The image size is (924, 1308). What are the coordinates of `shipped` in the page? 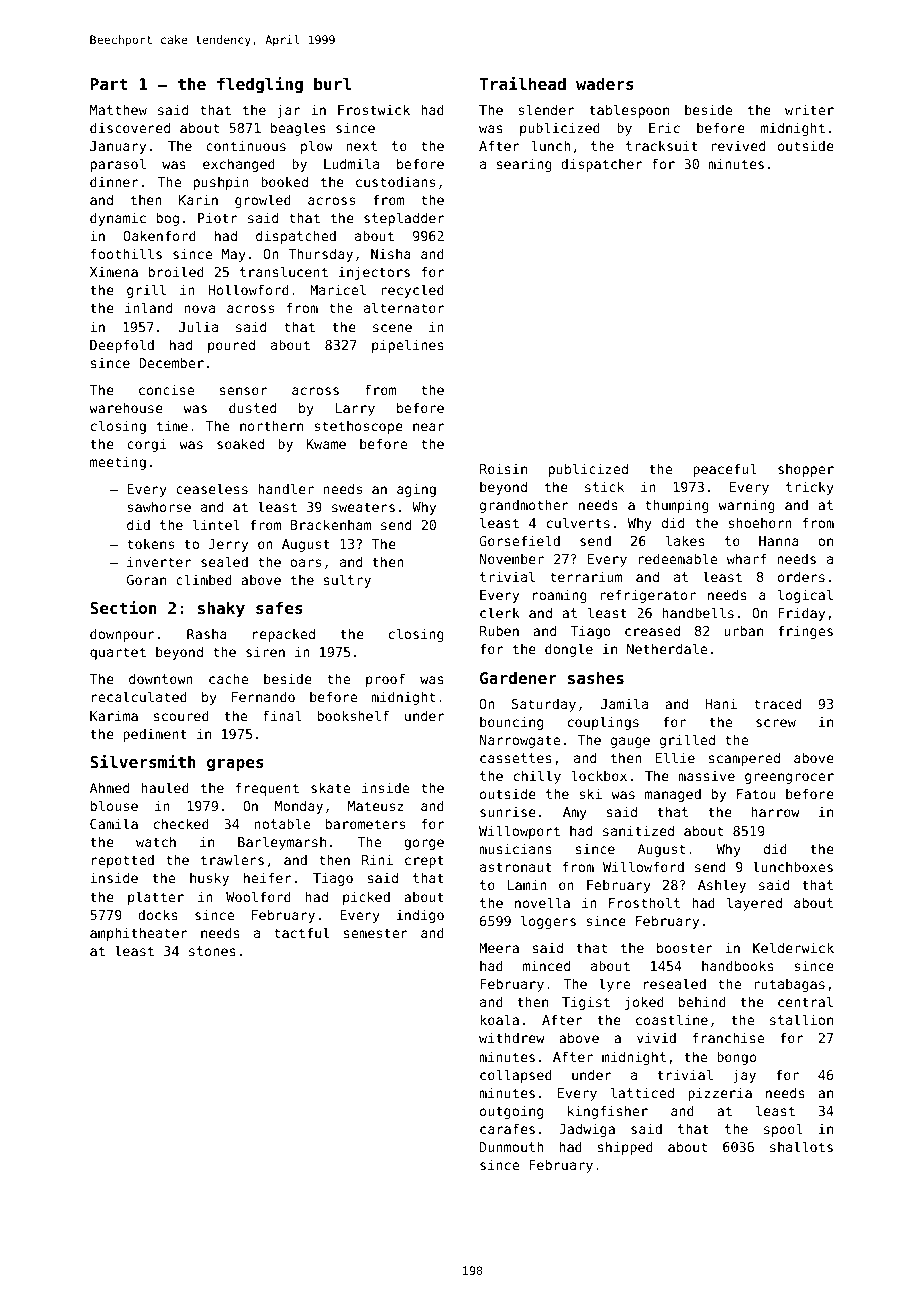 It's located at (625, 1148).
